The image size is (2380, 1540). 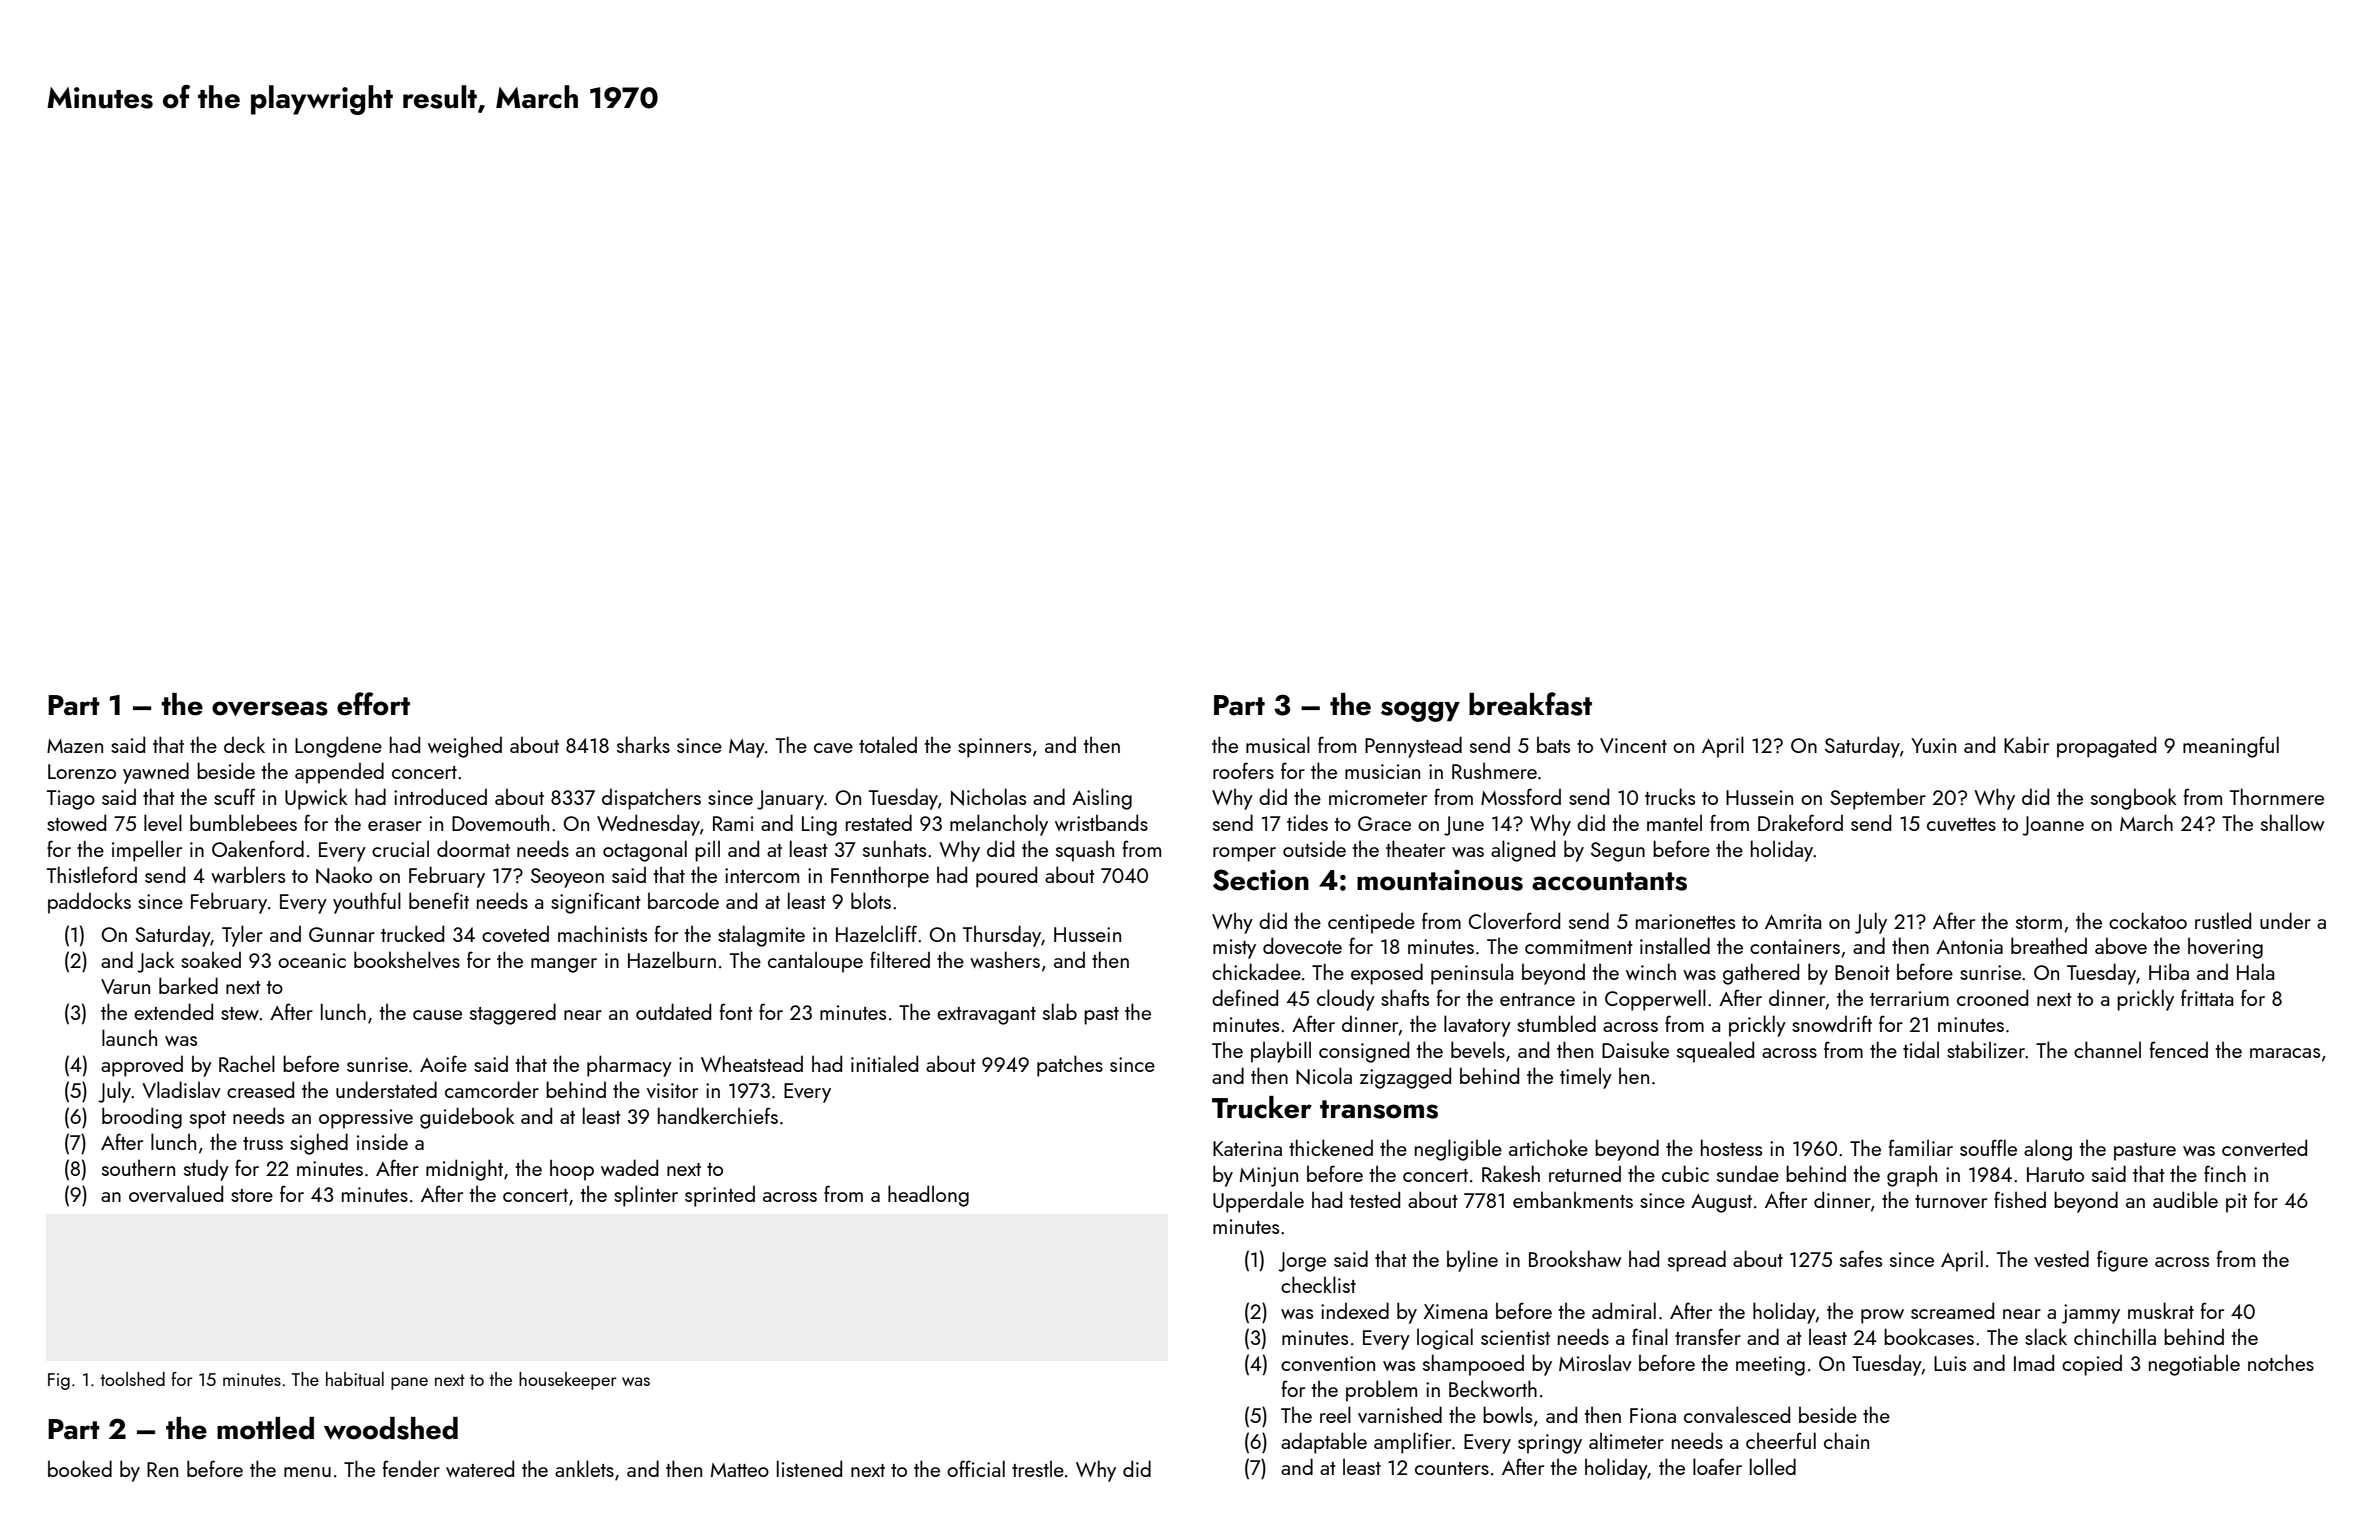 What do you see at coordinates (2020, 1199) in the document?
I see `fished` at bounding box center [2020, 1199].
